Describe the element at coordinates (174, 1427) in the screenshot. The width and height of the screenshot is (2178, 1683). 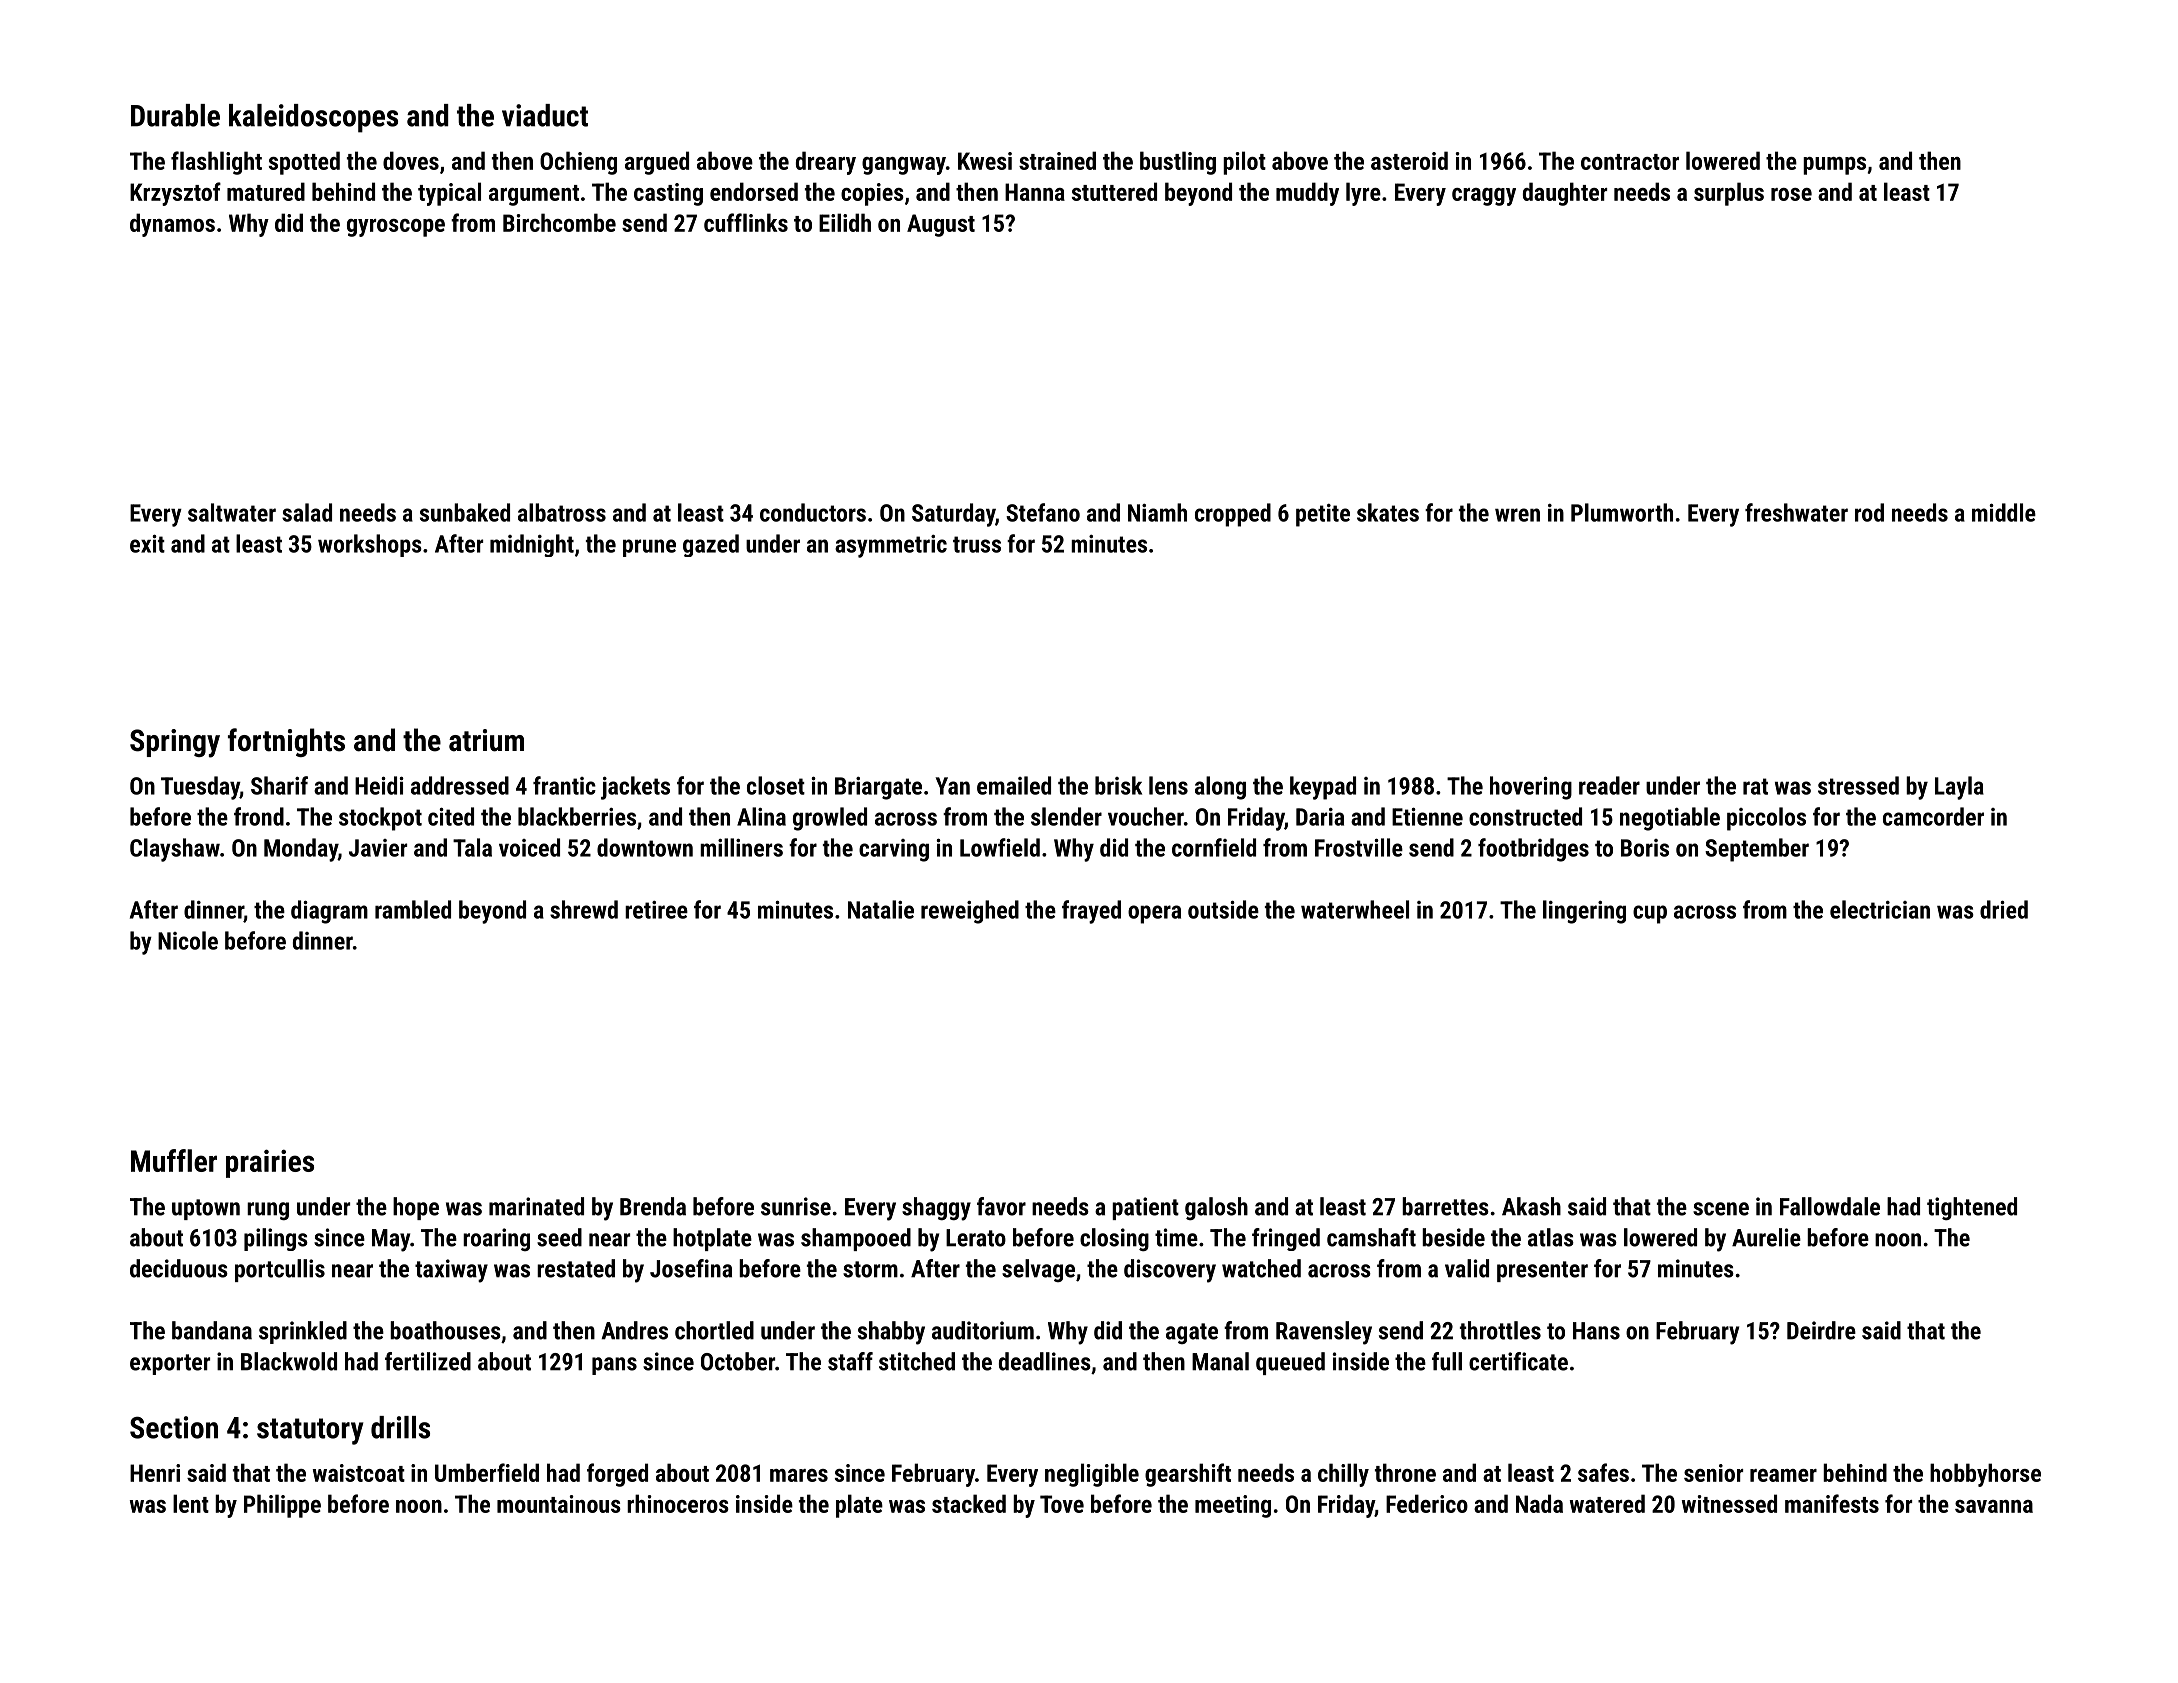
I see `Section` at that location.
